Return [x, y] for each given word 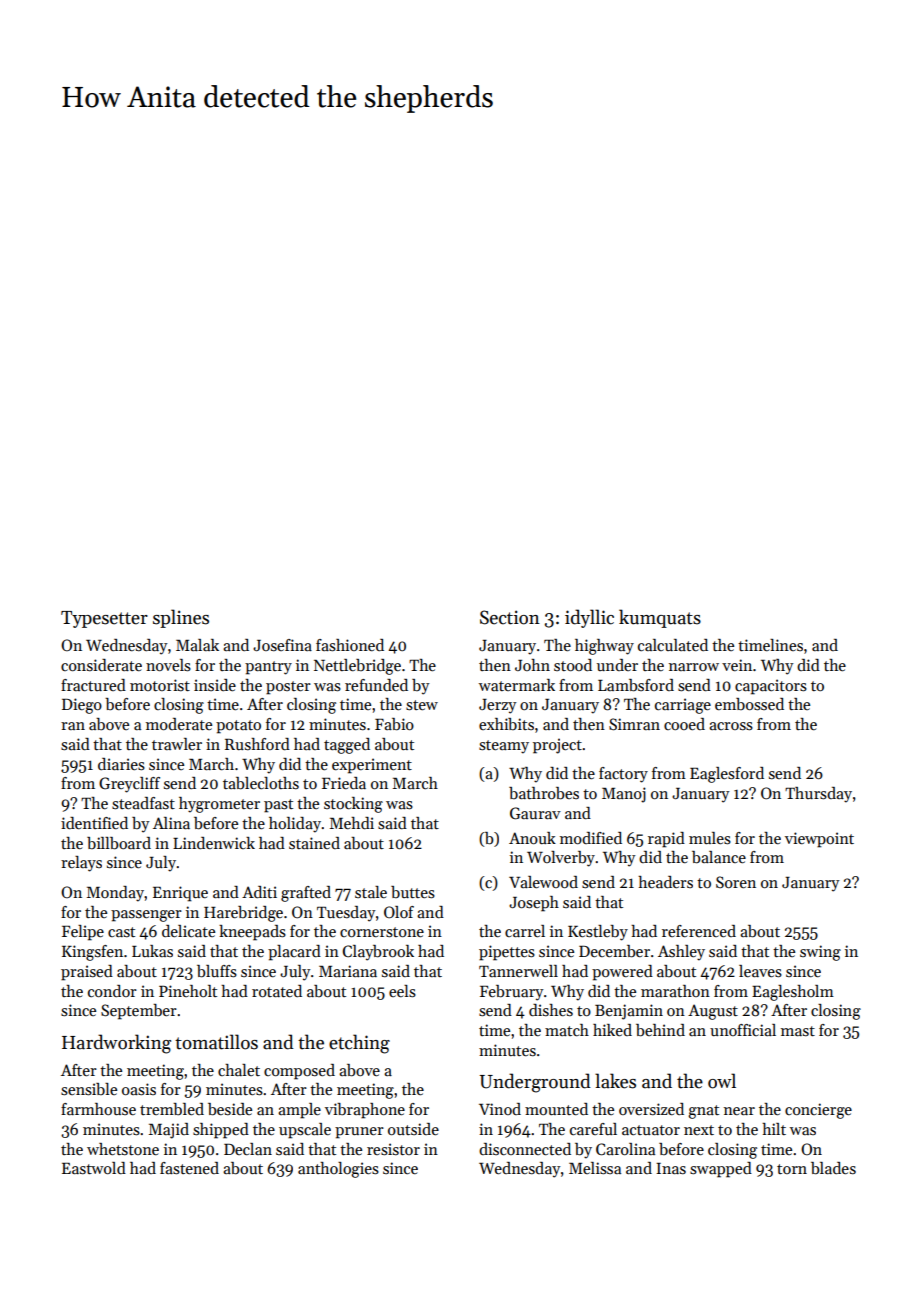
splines [181, 618]
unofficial [743, 1030]
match [567, 1030]
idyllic [589, 618]
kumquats [660, 618]
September [139, 1012]
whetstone [123, 1149]
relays [81, 864]
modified [591, 838]
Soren [736, 882]
